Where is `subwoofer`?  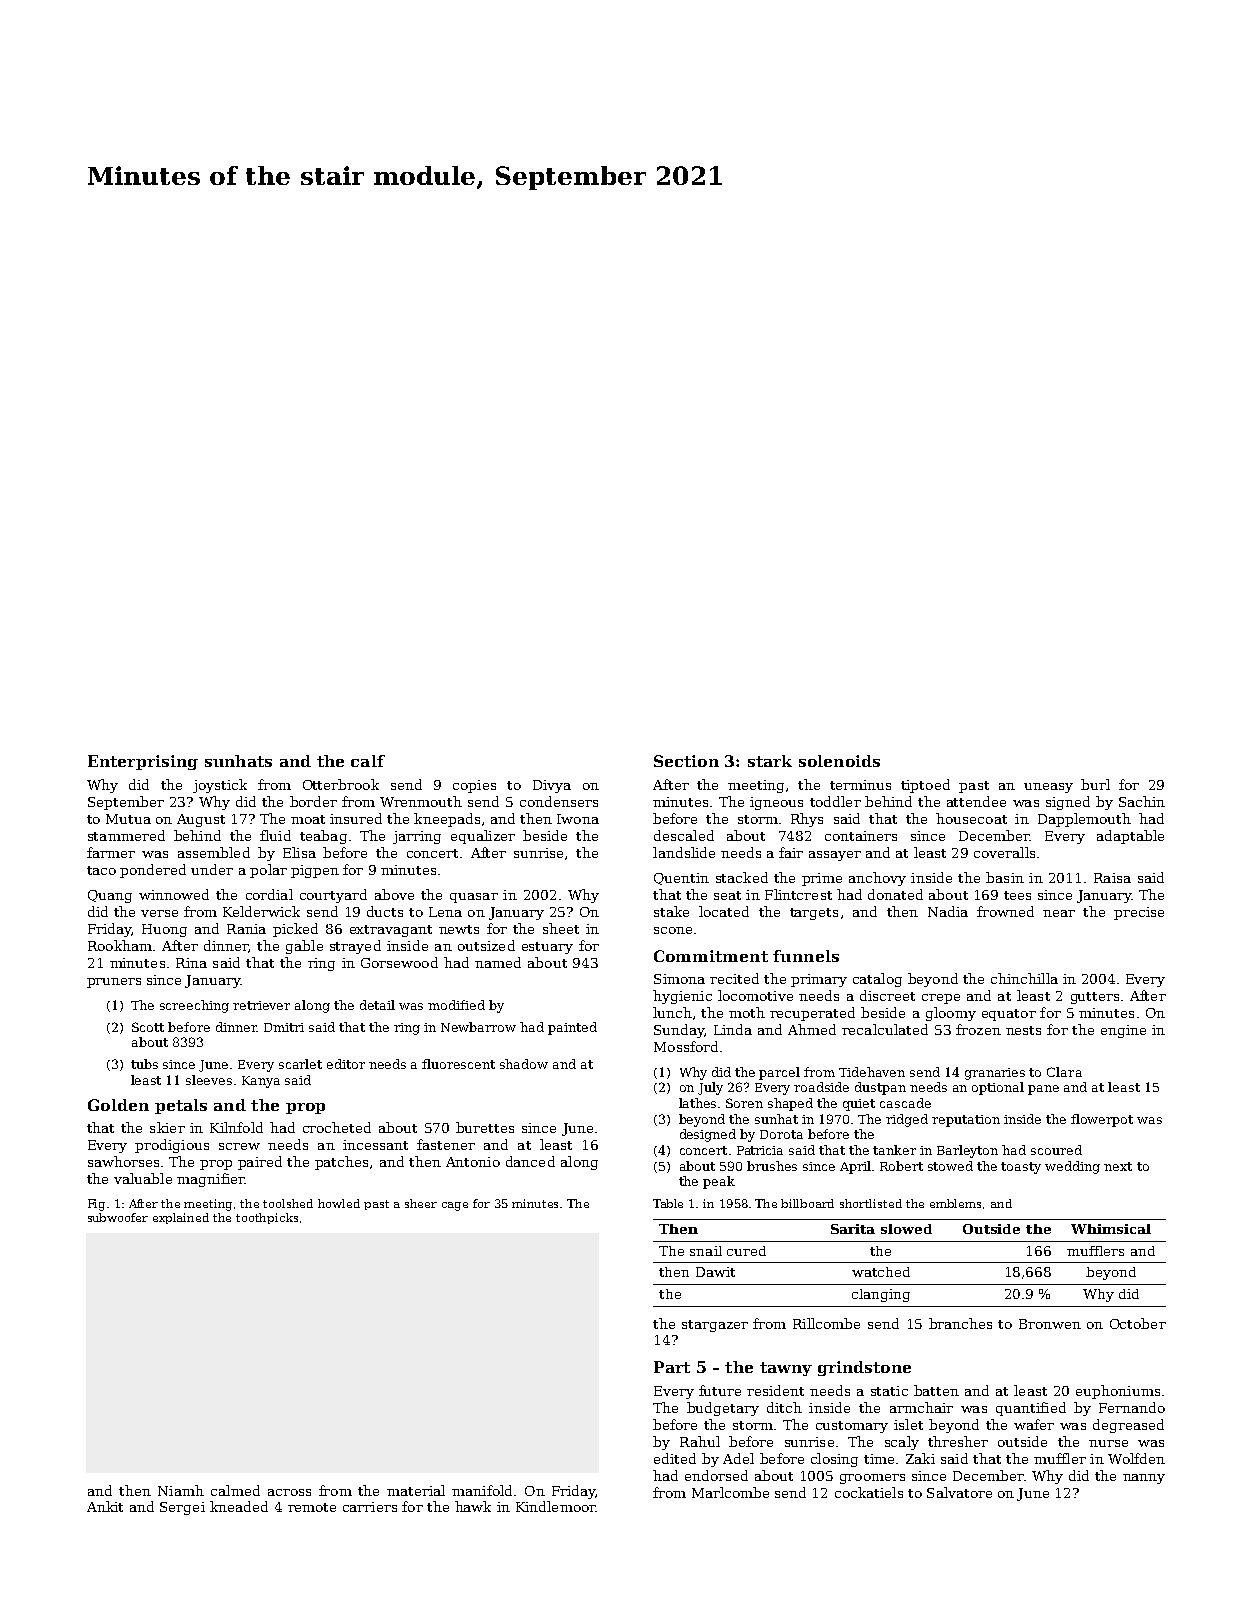 subwoofer is located at coordinates (118, 1217).
